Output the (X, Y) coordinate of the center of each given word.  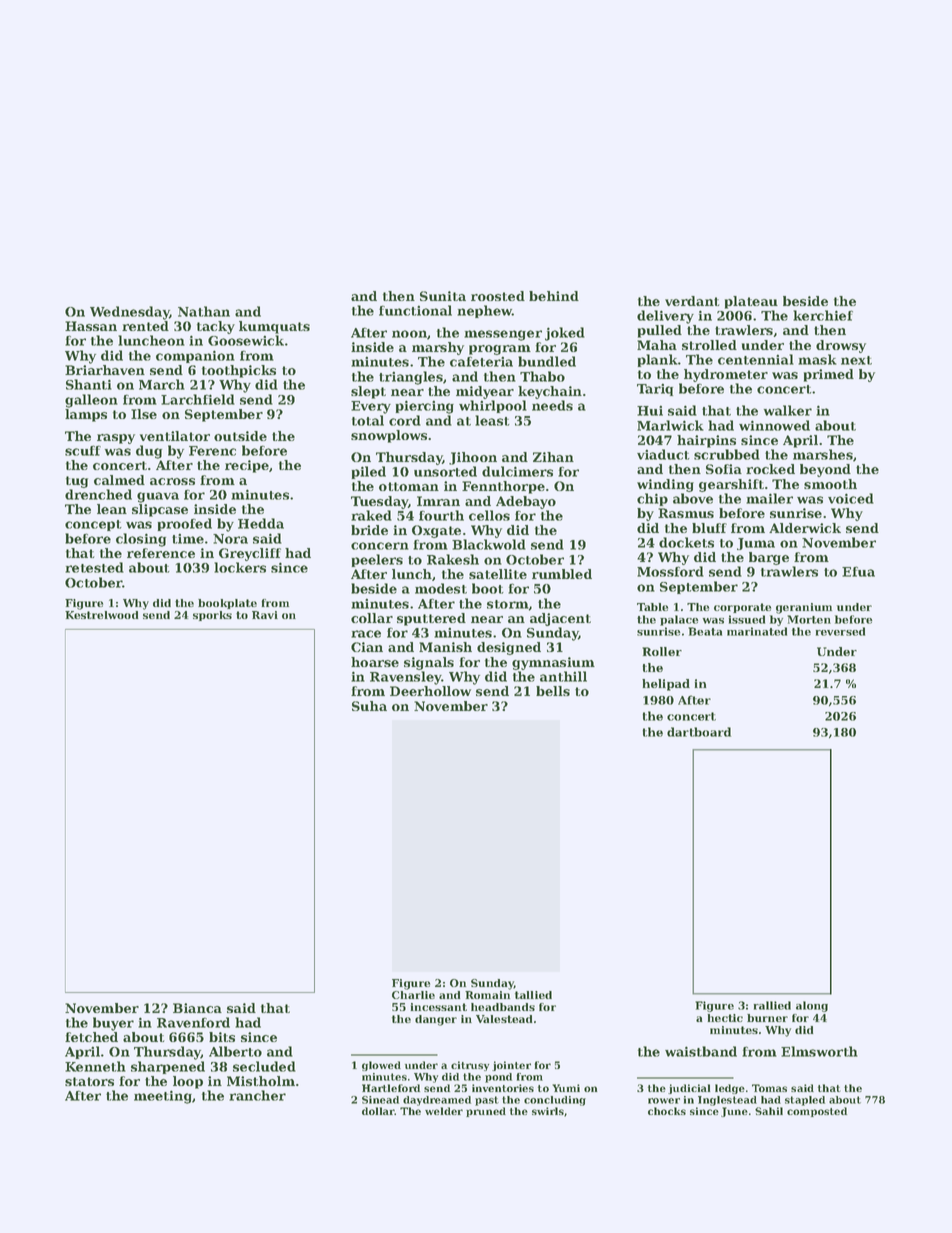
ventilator (175, 436)
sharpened (168, 1067)
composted (817, 1112)
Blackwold (489, 544)
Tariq (655, 390)
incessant (438, 1007)
